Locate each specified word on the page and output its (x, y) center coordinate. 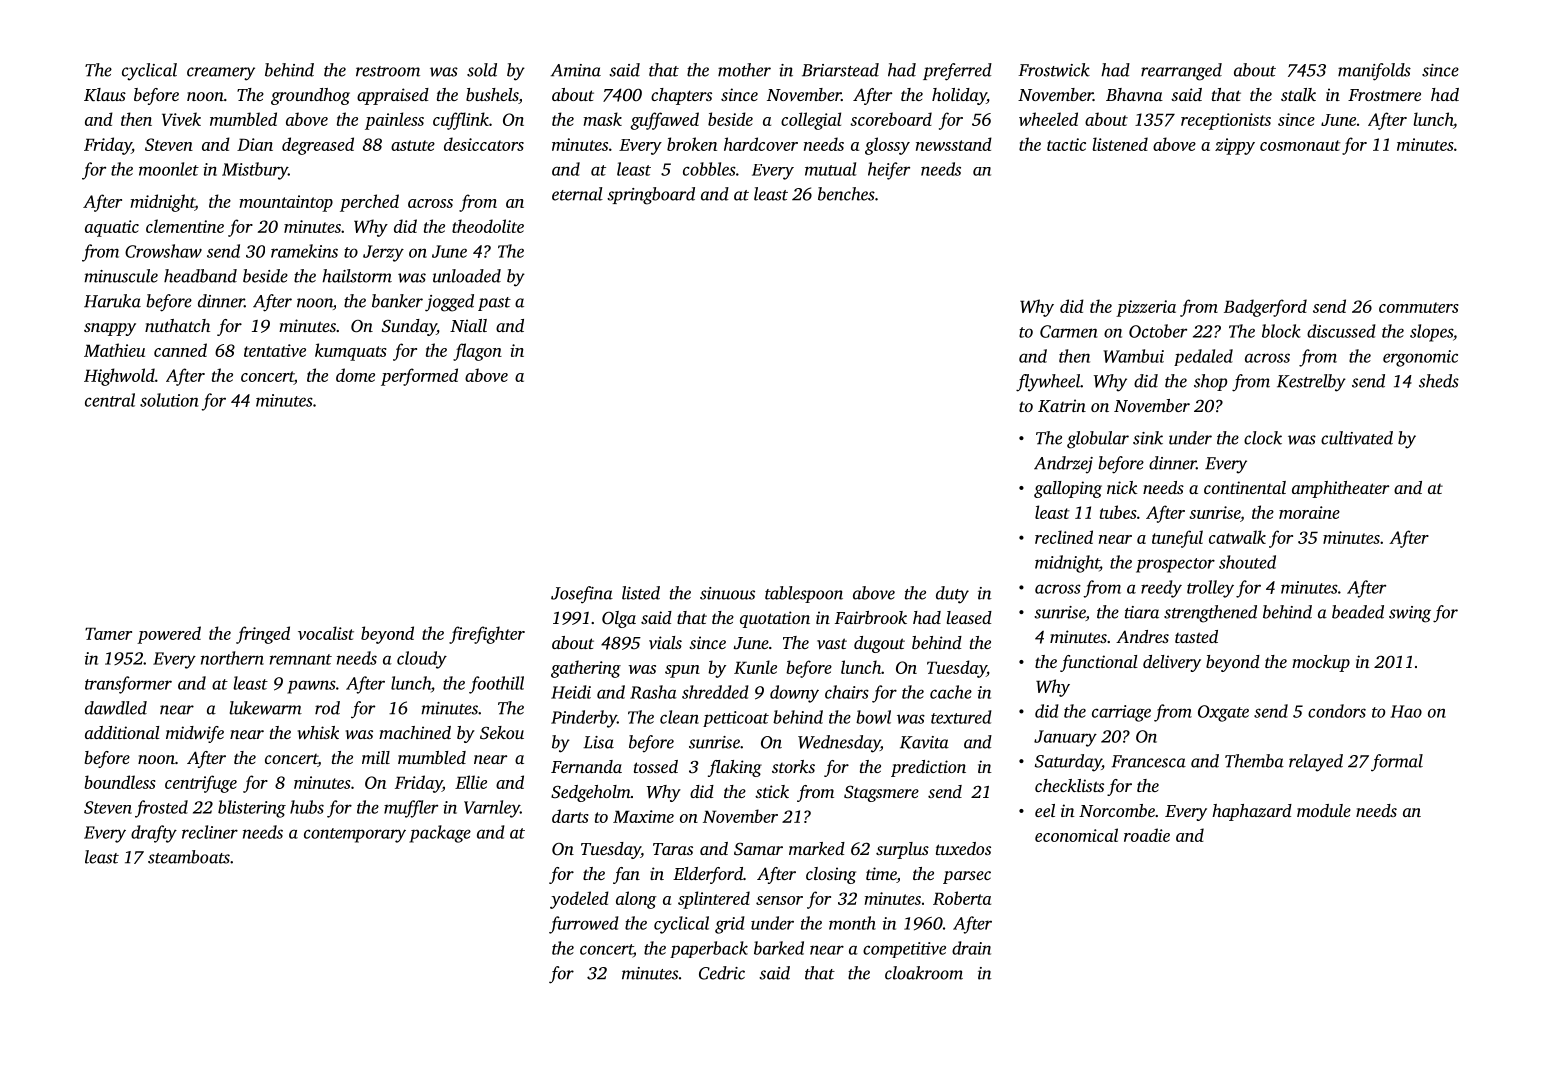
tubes (1118, 512)
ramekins (304, 251)
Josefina (582, 595)
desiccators (484, 144)
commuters (1419, 307)
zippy (1235, 146)
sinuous (727, 593)
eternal (577, 194)
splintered (714, 900)
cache (951, 692)
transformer (128, 685)
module (1324, 810)
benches (846, 194)
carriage (1121, 713)
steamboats (189, 857)
